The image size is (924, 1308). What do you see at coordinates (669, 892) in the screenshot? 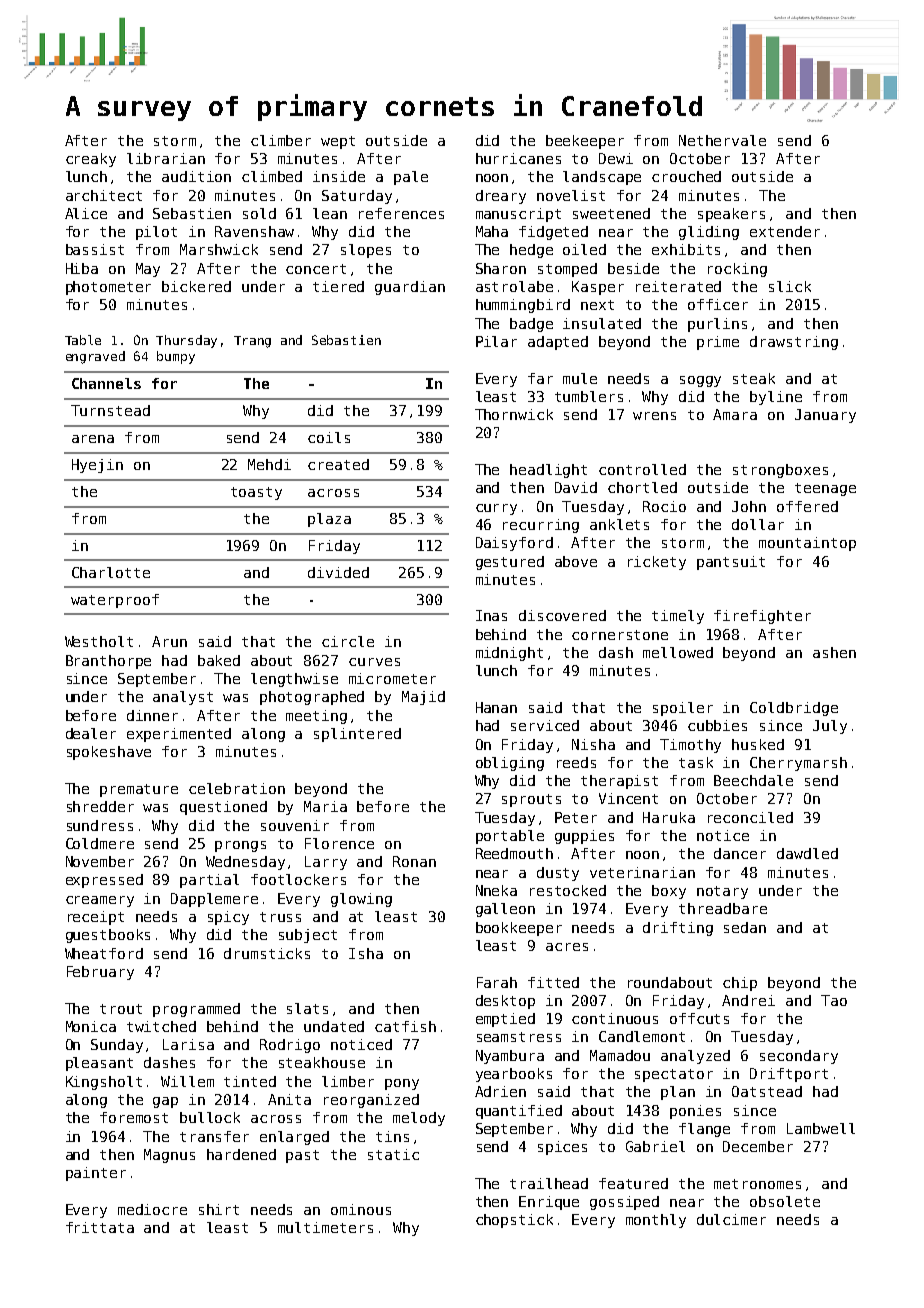
I see `boxy` at bounding box center [669, 892].
